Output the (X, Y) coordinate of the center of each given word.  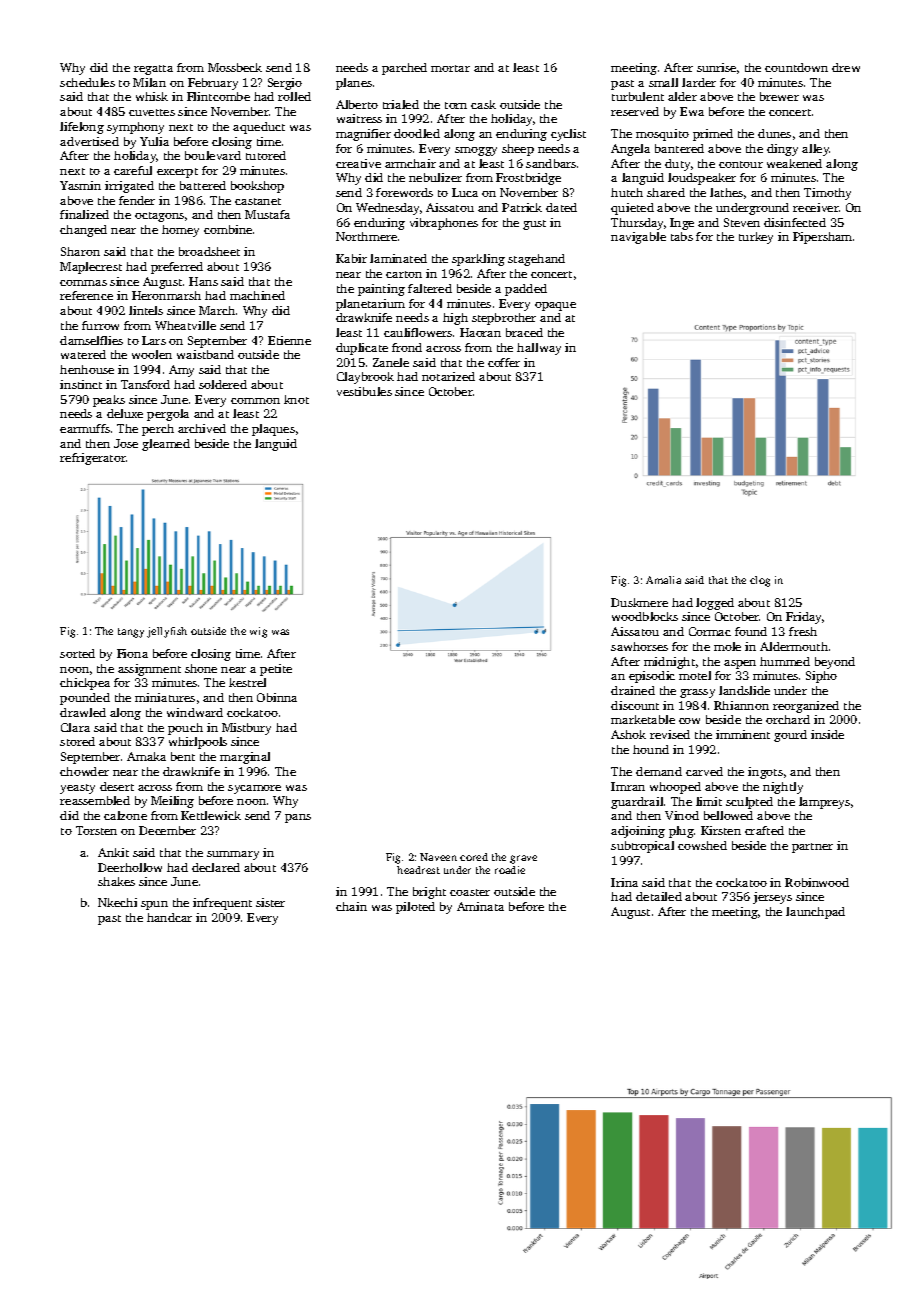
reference (86, 295)
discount (635, 705)
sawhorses (639, 646)
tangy (131, 633)
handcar (169, 917)
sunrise (716, 67)
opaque (555, 306)
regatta (153, 70)
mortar (450, 68)
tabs (682, 236)
